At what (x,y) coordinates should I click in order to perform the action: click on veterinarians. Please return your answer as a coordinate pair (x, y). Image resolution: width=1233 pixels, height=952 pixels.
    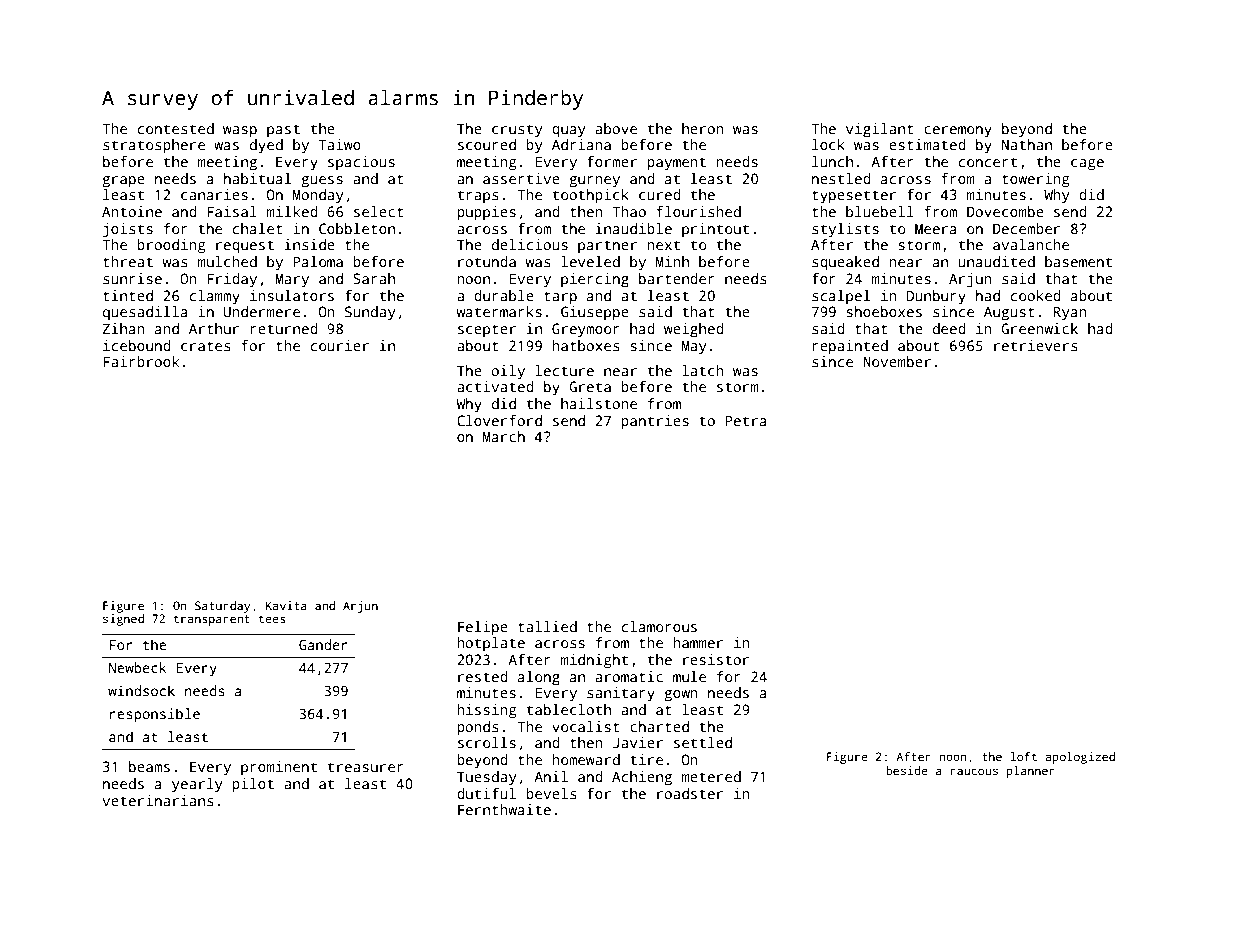
    Looking at the image, I should click on (158, 800).
